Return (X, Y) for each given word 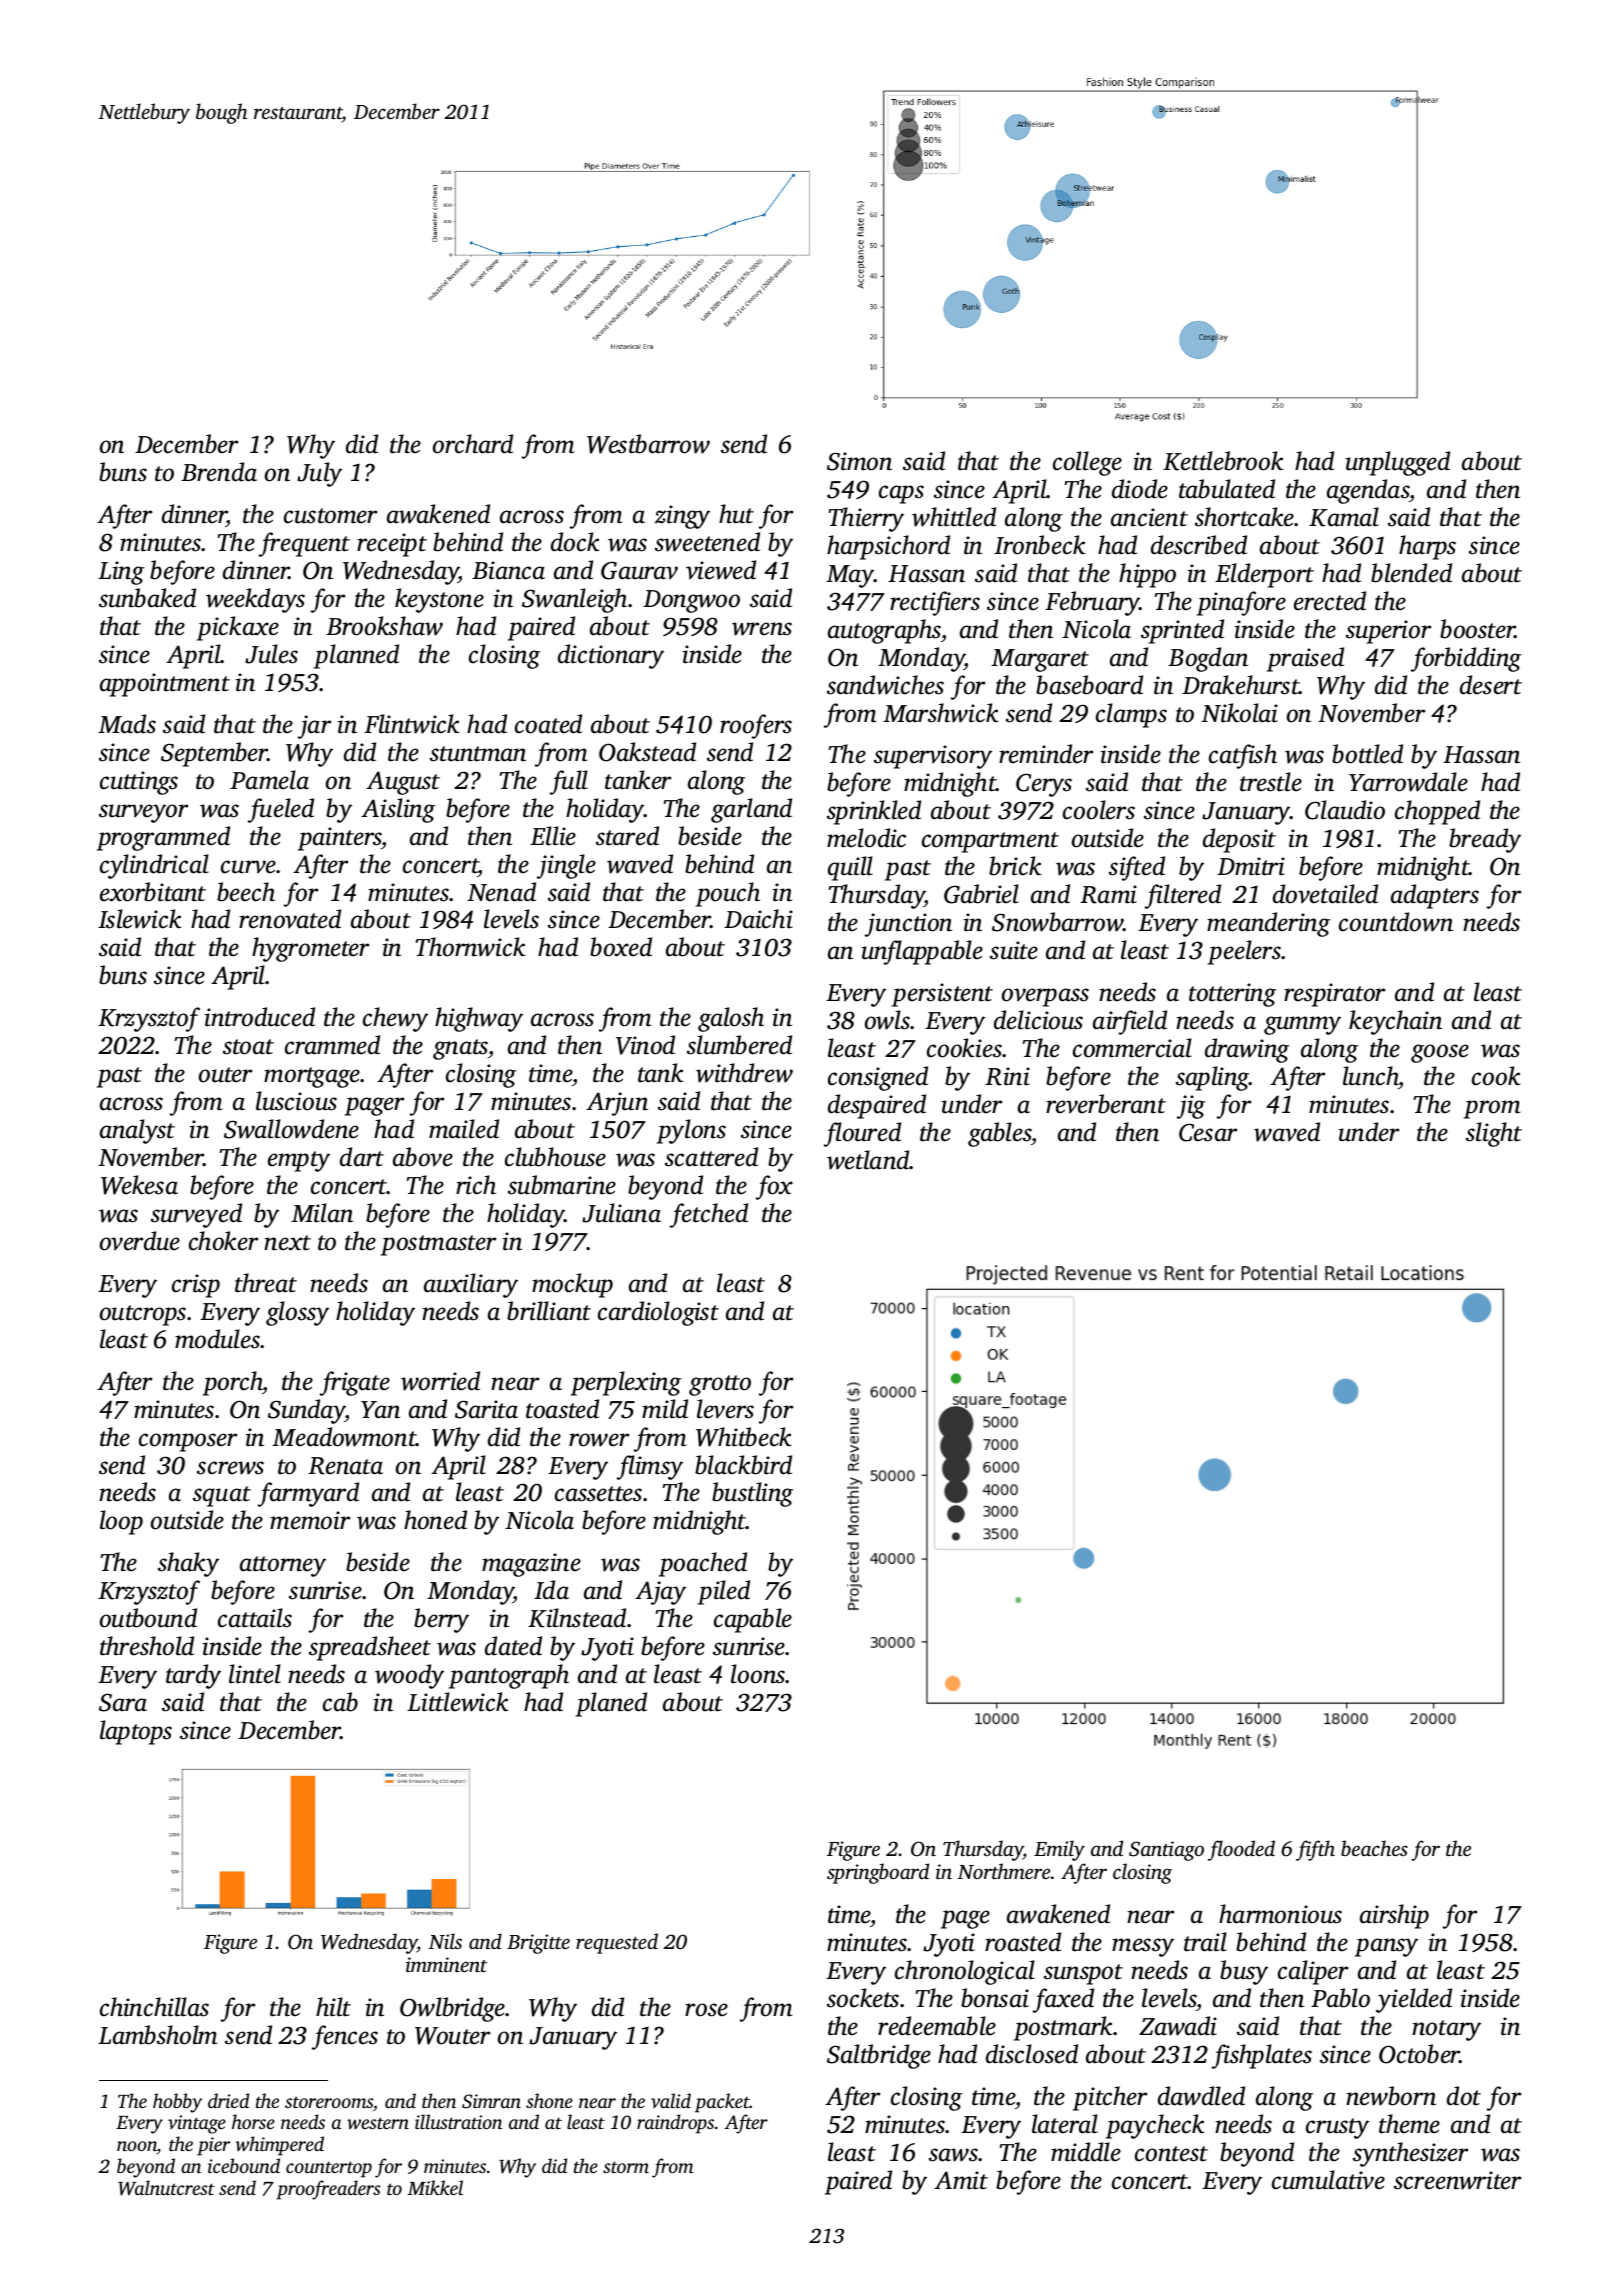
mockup (572, 1285)
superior (1388, 632)
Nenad (501, 892)
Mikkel (435, 2187)
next (287, 1243)
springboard (878, 1873)
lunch (1371, 1076)
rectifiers (935, 603)
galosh (731, 1019)
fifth (1315, 1850)
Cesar (1208, 1132)
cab (340, 1702)
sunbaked (147, 598)
